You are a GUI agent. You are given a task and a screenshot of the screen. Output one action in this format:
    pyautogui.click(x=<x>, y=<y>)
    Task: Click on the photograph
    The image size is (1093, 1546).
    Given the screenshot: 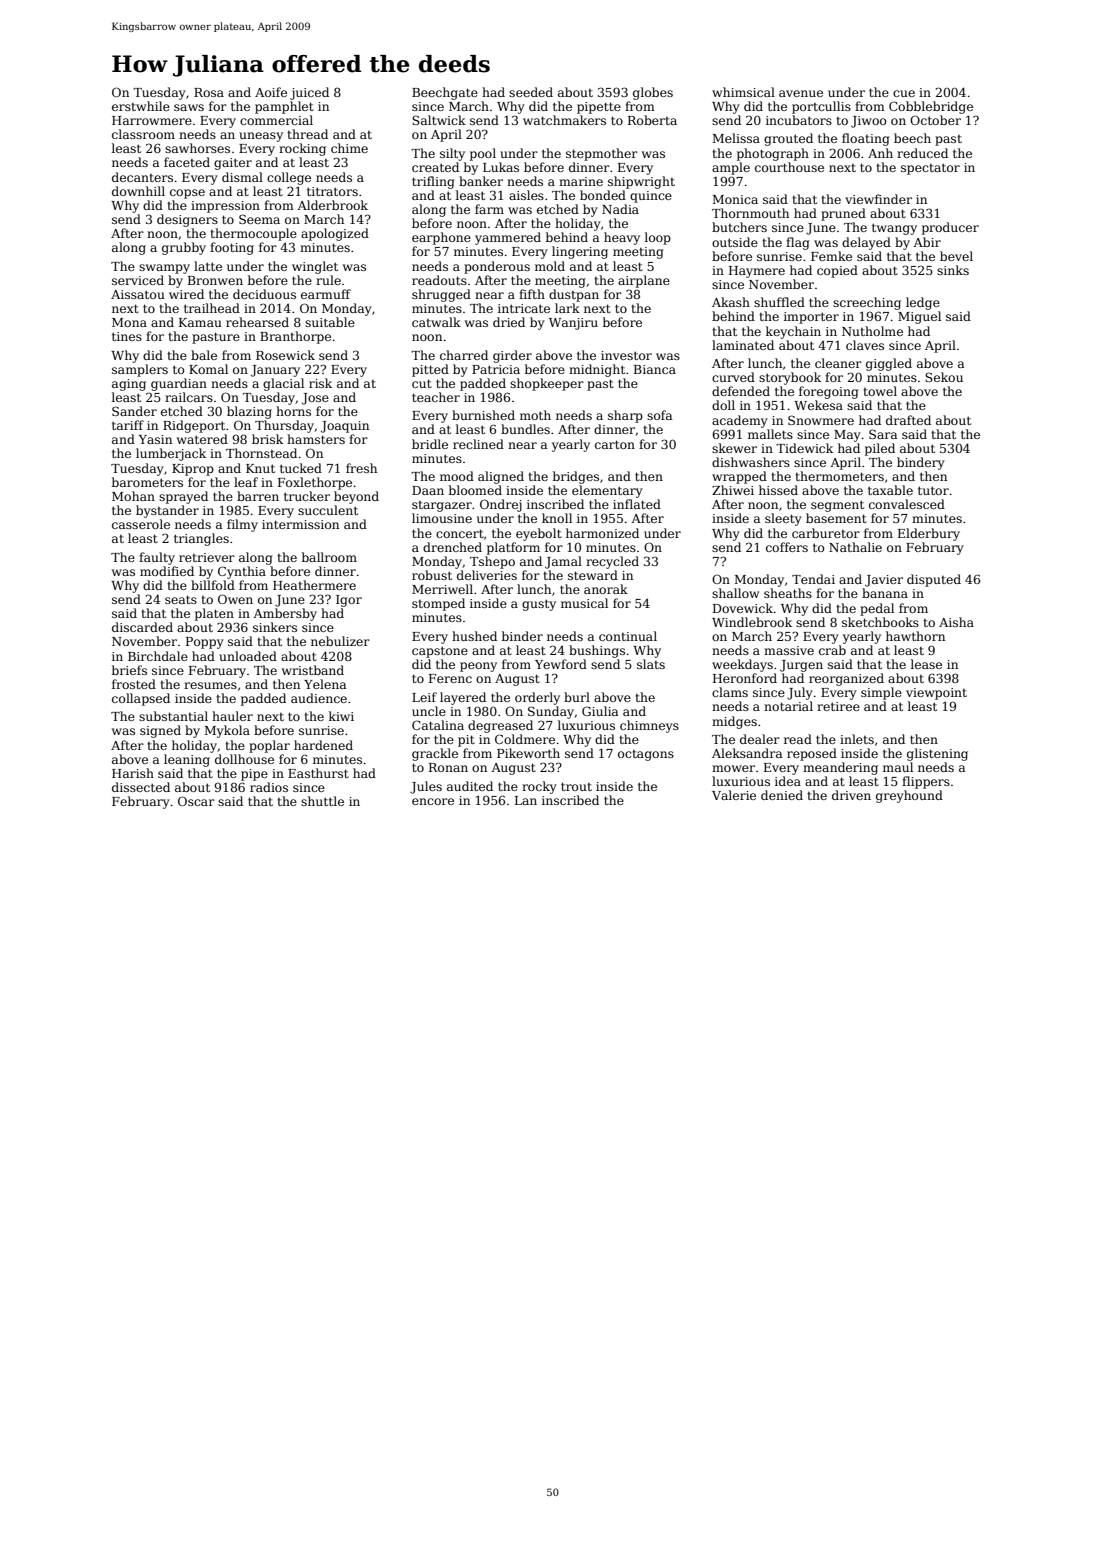 What is the action you would take?
    pyautogui.click(x=773, y=154)
